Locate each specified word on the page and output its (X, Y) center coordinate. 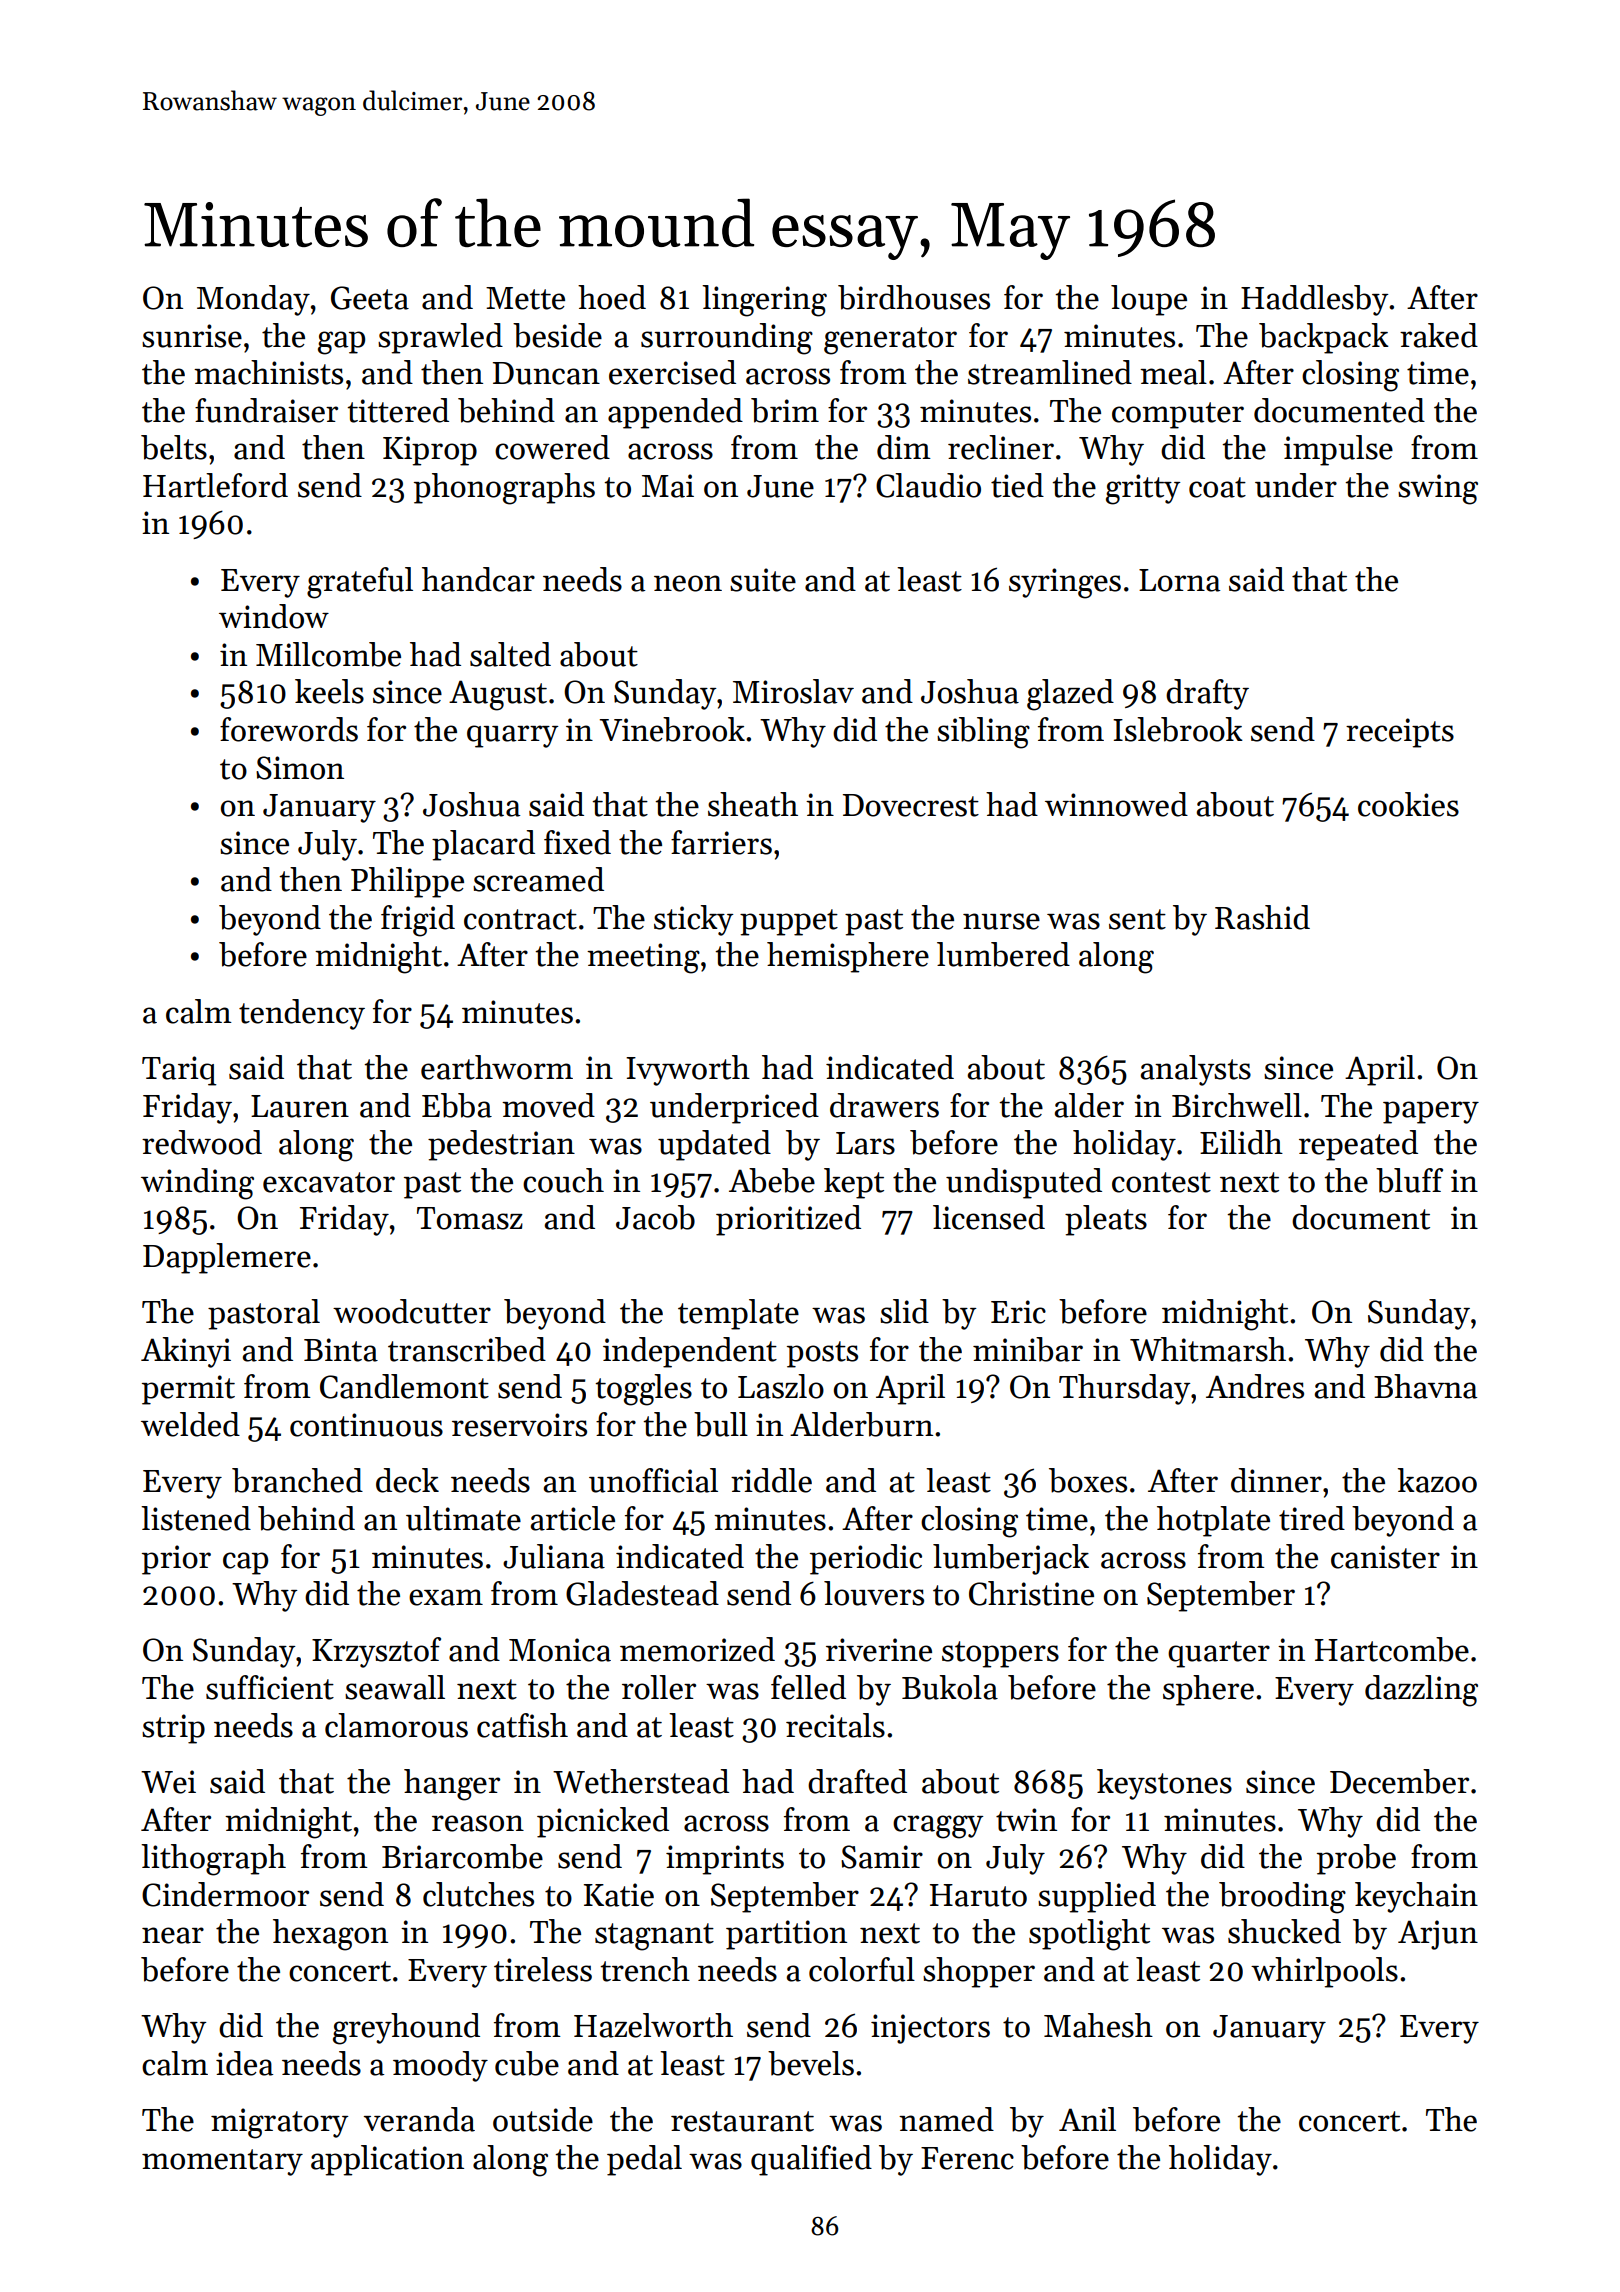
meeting (643, 958)
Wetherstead (641, 1781)
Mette (525, 298)
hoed (612, 297)
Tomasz (470, 1218)
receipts (1400, 733)
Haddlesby (1314, 300)
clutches (478, 1894)
